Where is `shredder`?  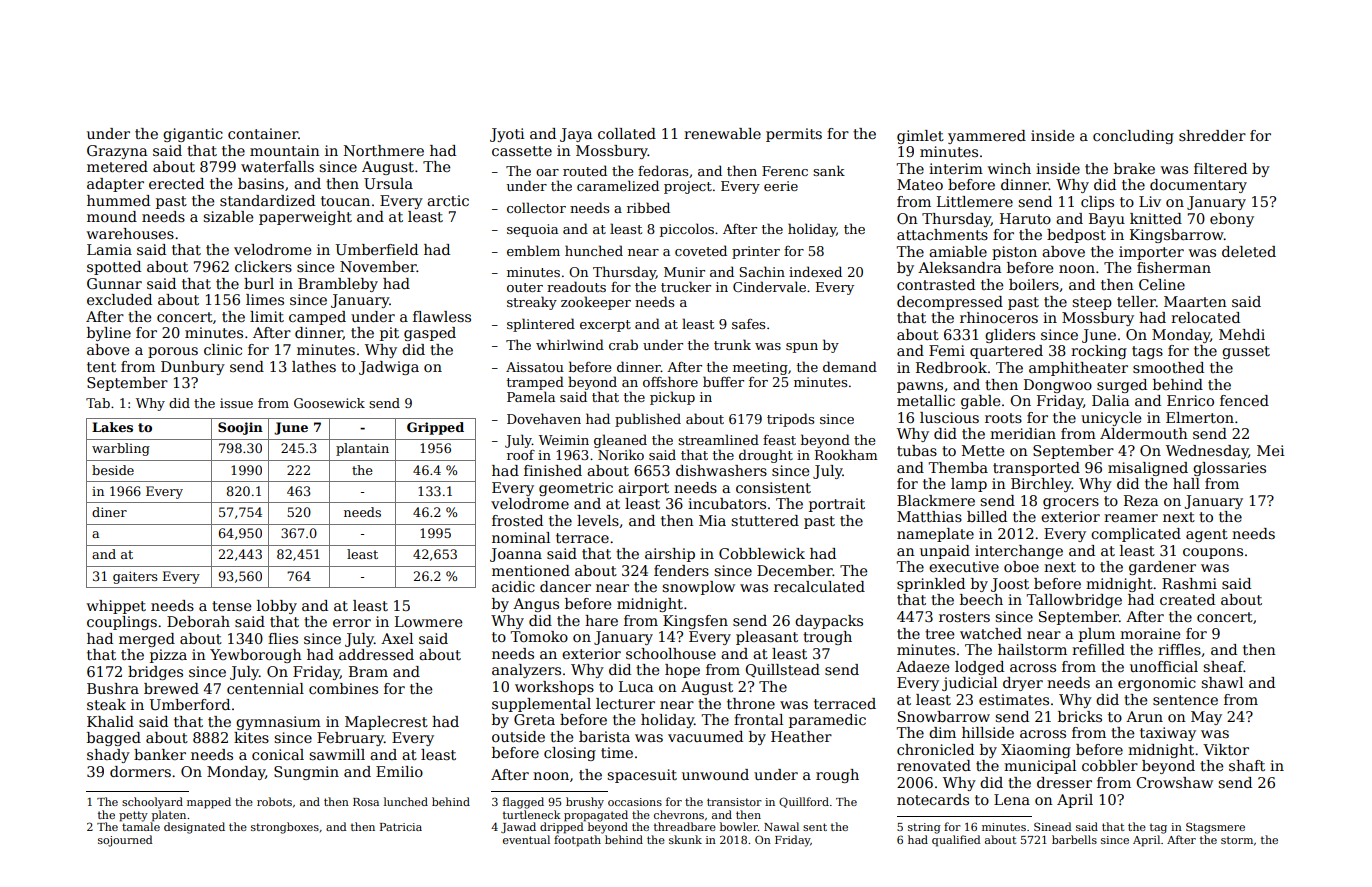 shredder is located at coordinates (1212, 135).
